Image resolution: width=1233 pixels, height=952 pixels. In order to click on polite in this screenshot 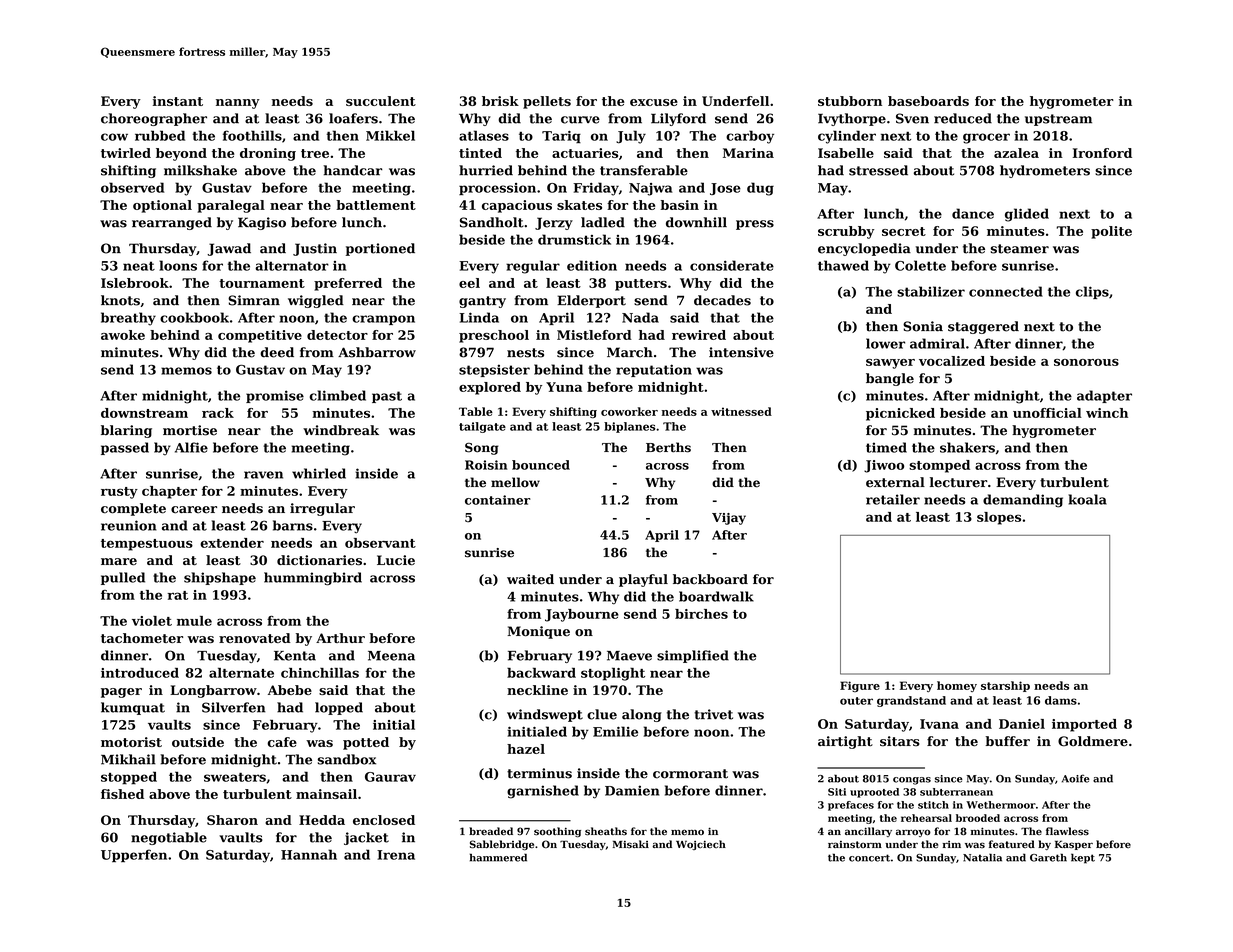, I will do `click(1111, 232)`.
